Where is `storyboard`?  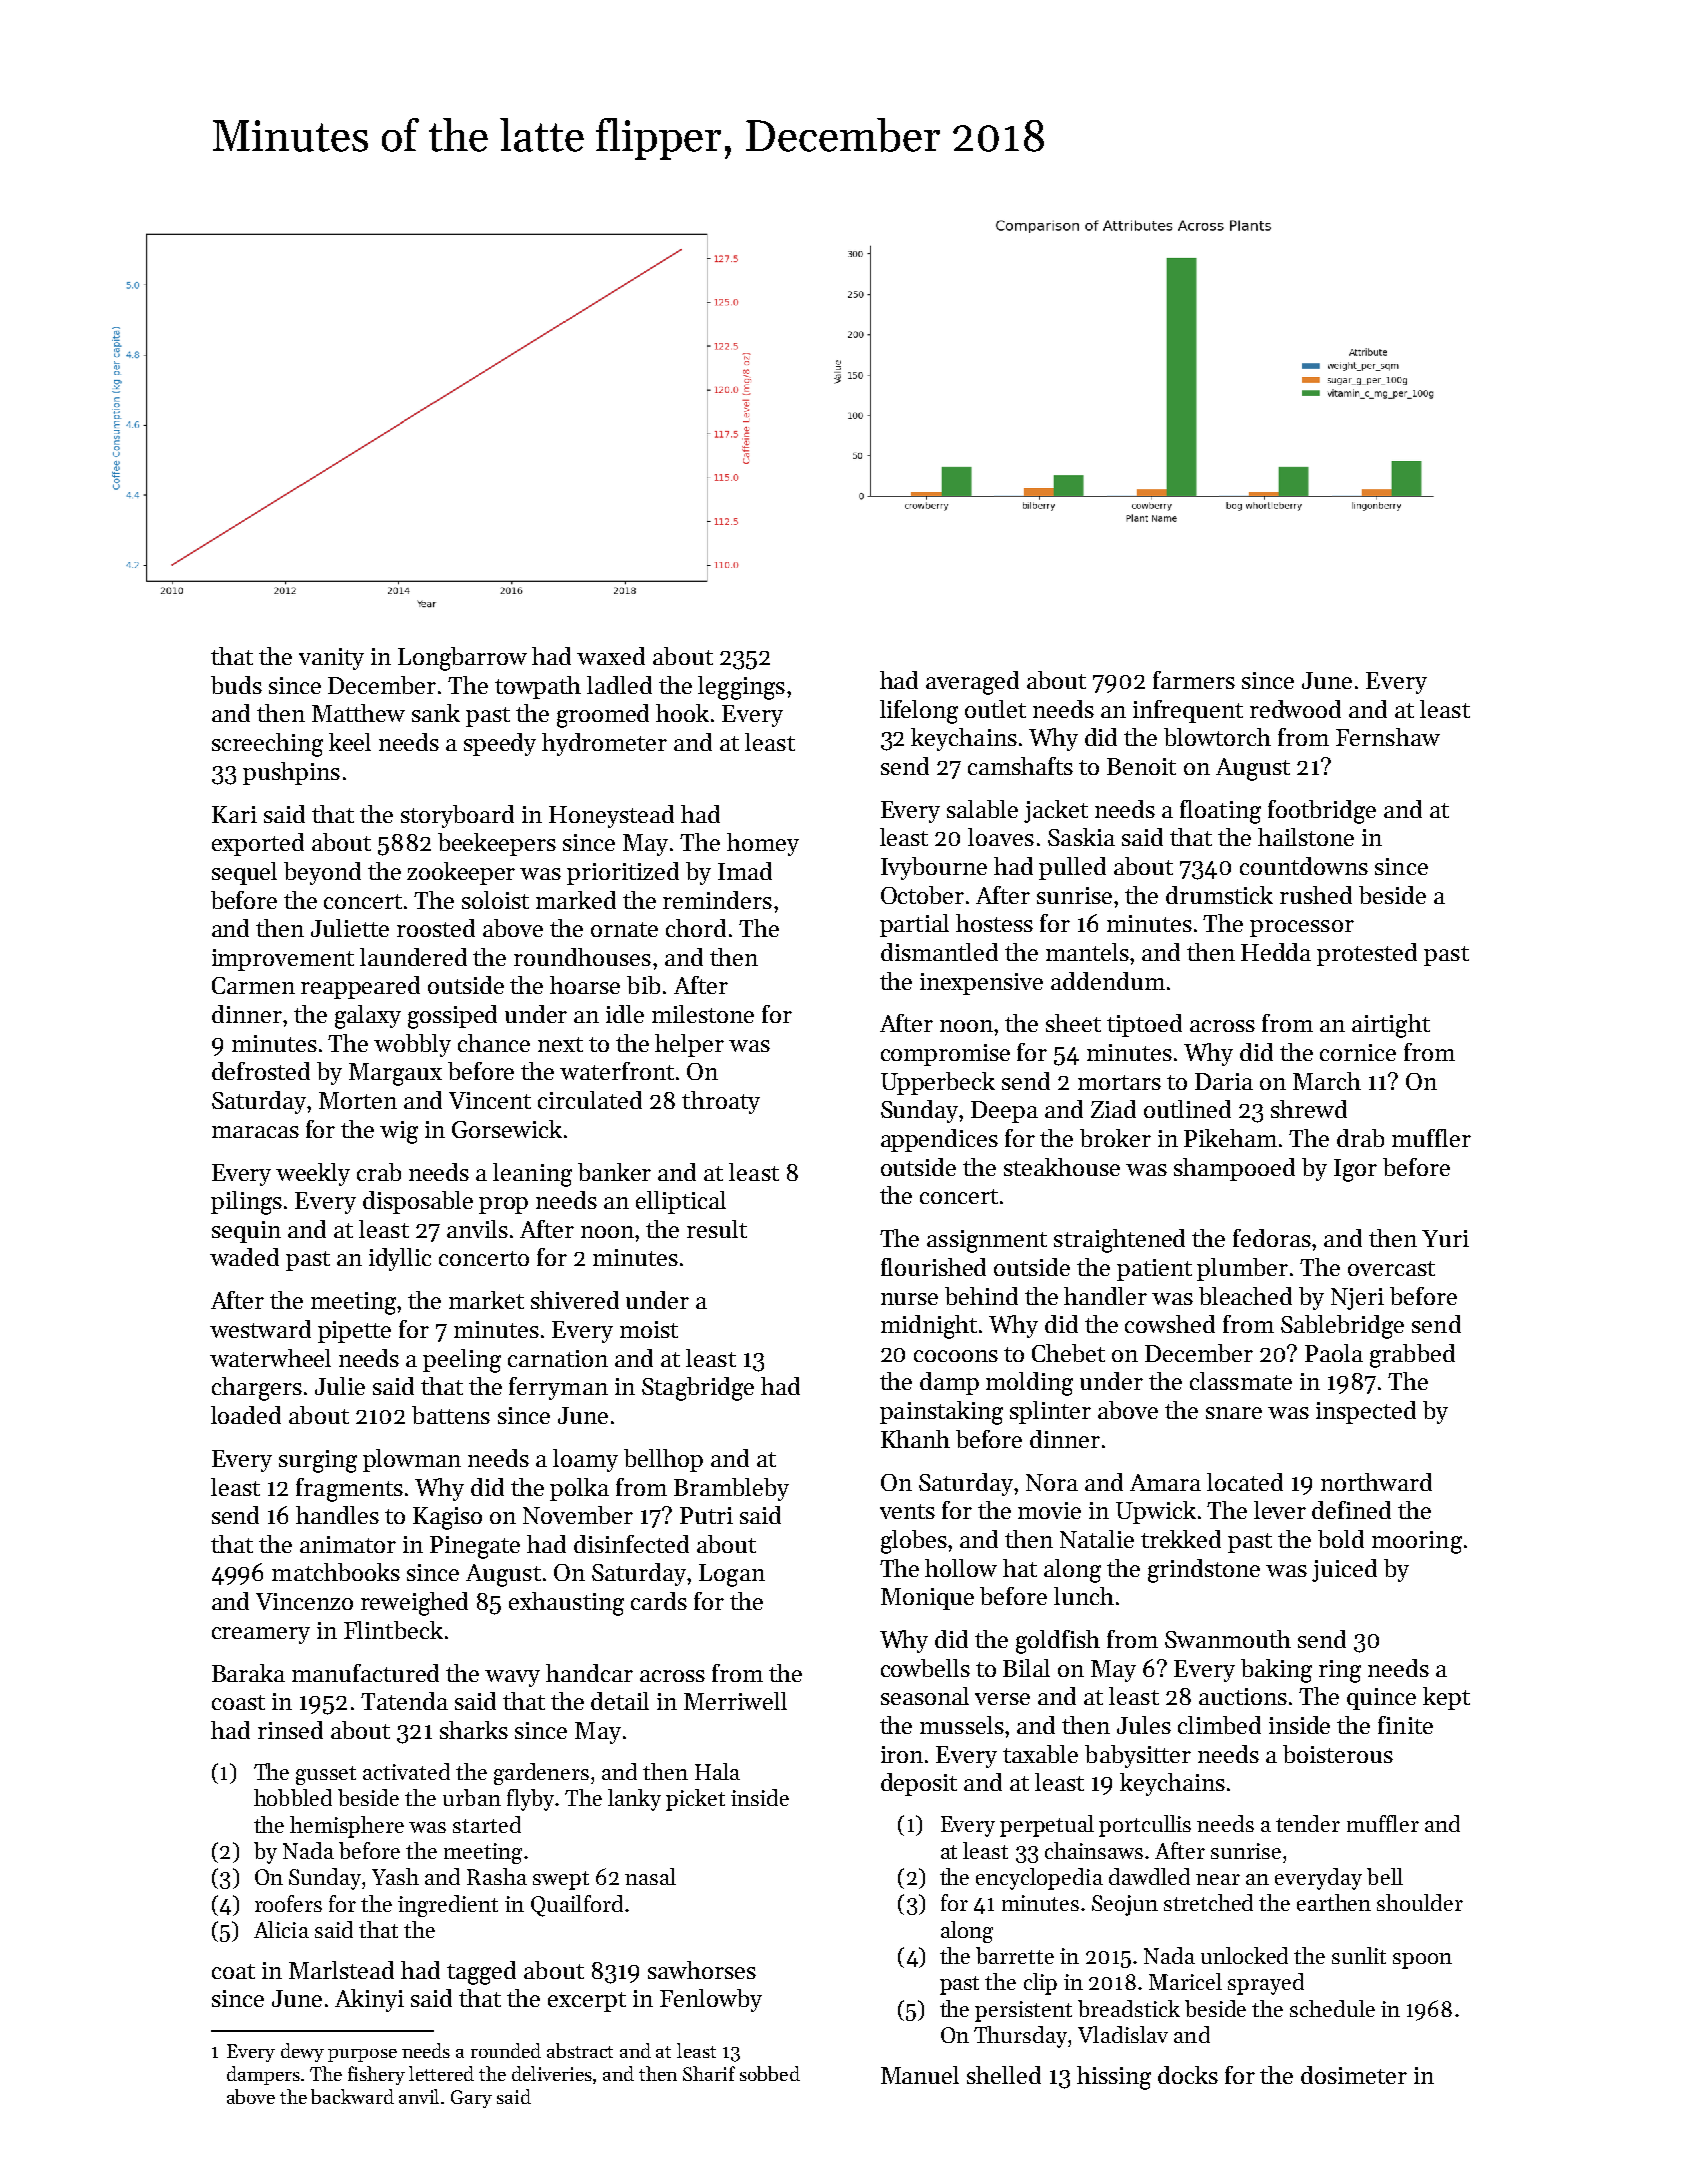
storyboard is located at coordinates (457, 816).
